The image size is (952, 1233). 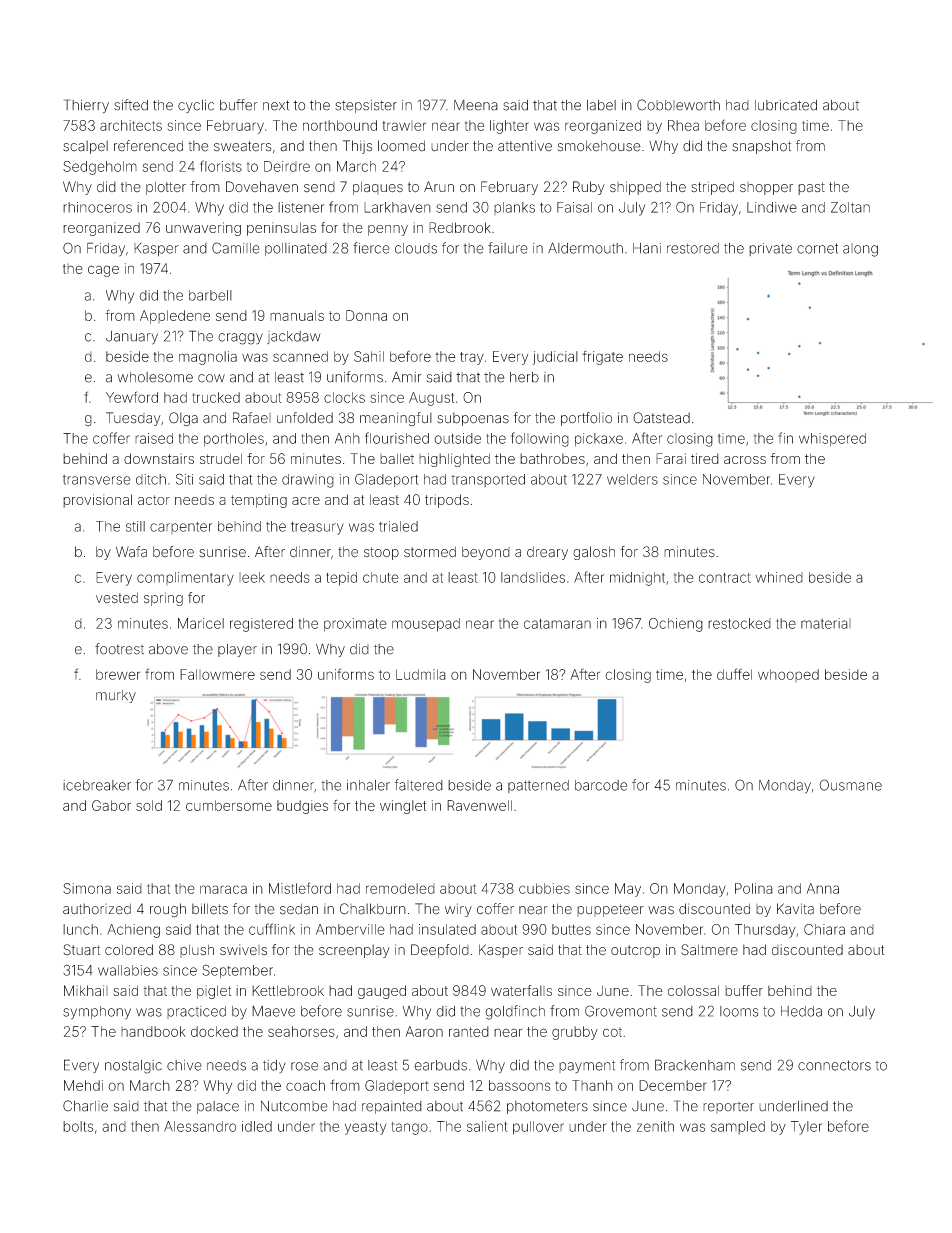 I want to click on restored, so click(x=693, y=248).
